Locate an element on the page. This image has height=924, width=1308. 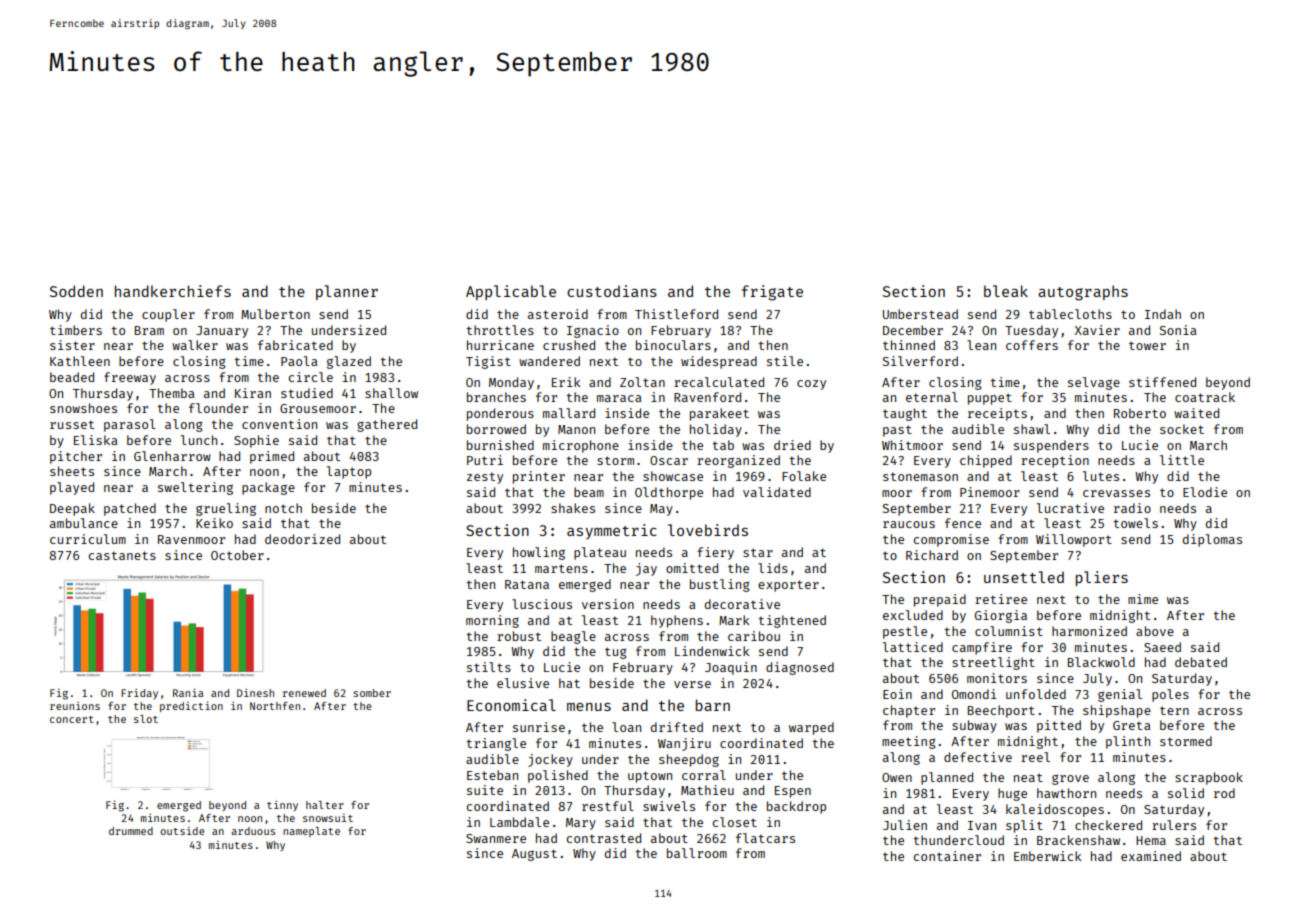
castanets is located at coordinates (122, 555).
